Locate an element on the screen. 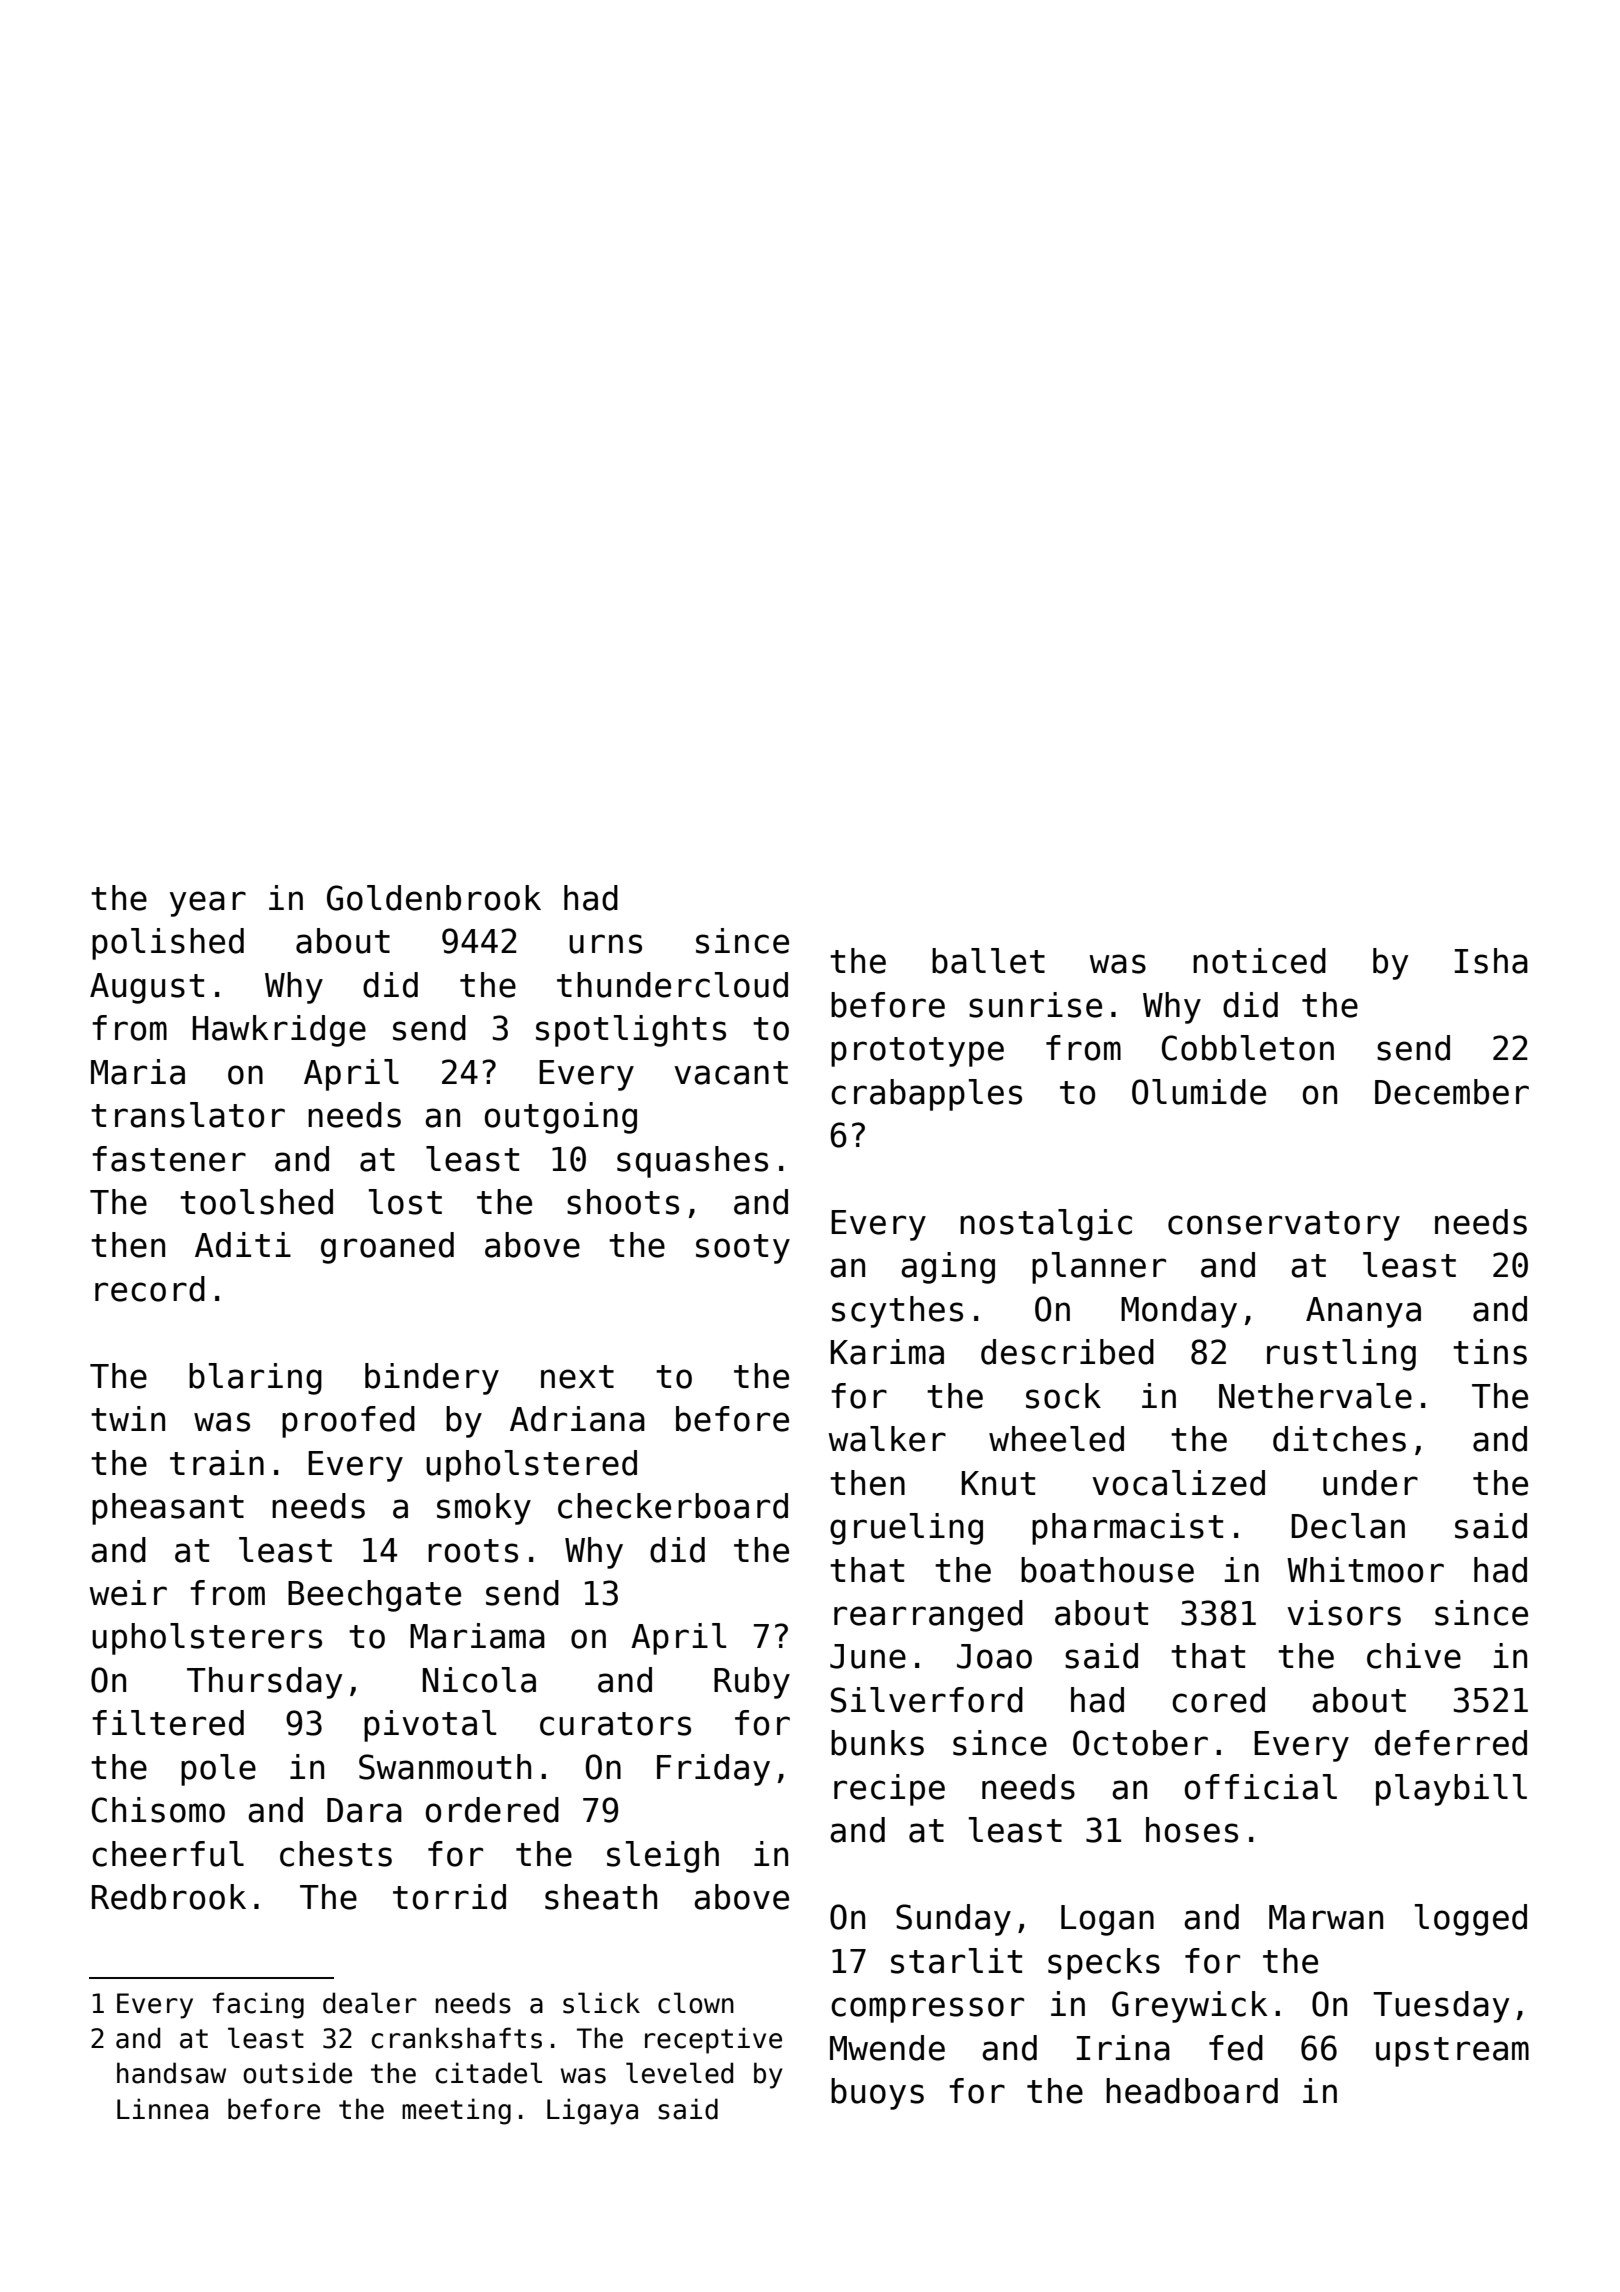  meeting is located at coordinates (456, 2111).
